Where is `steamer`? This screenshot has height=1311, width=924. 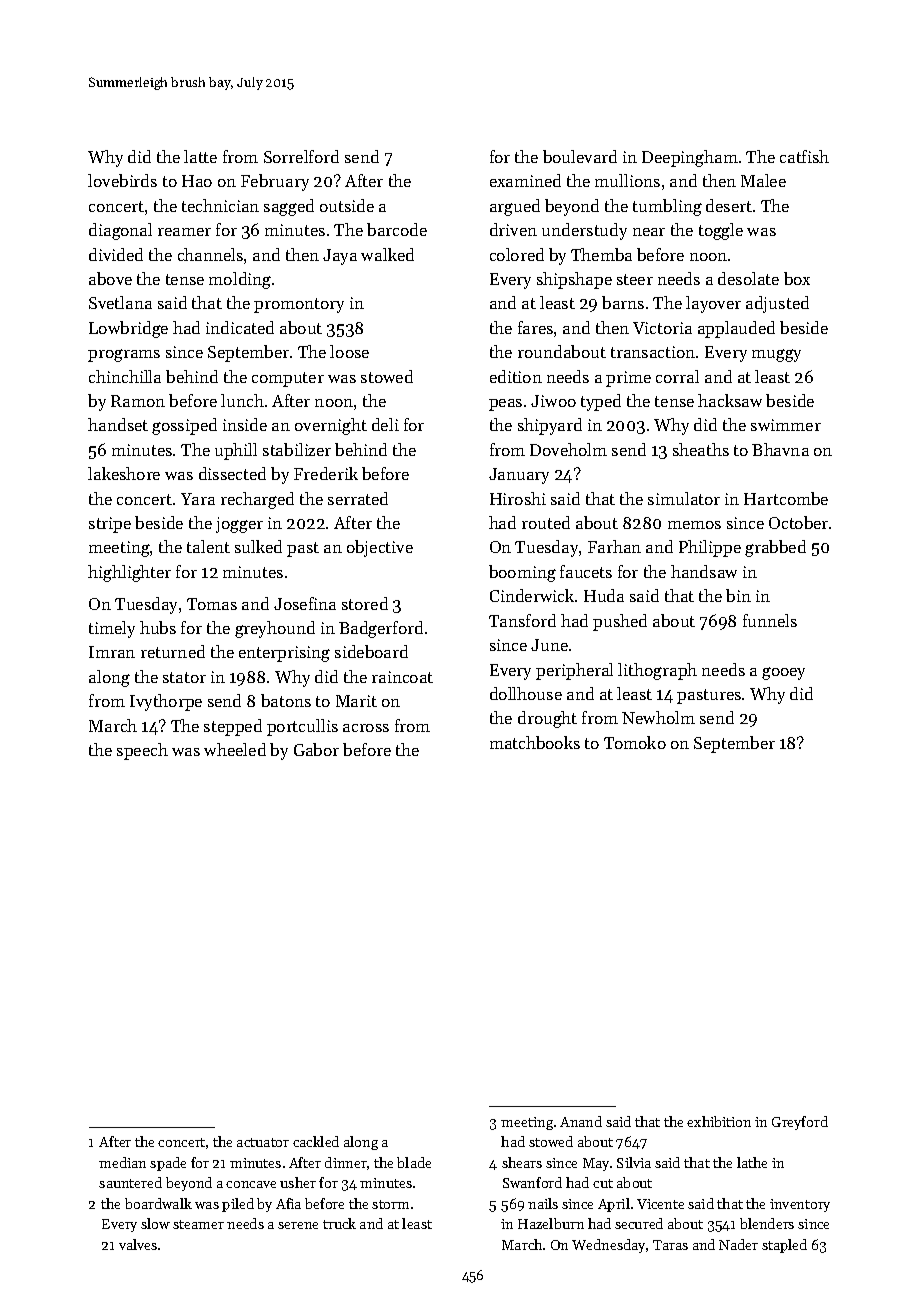
steamer is located at coordinates (198, 1224).
